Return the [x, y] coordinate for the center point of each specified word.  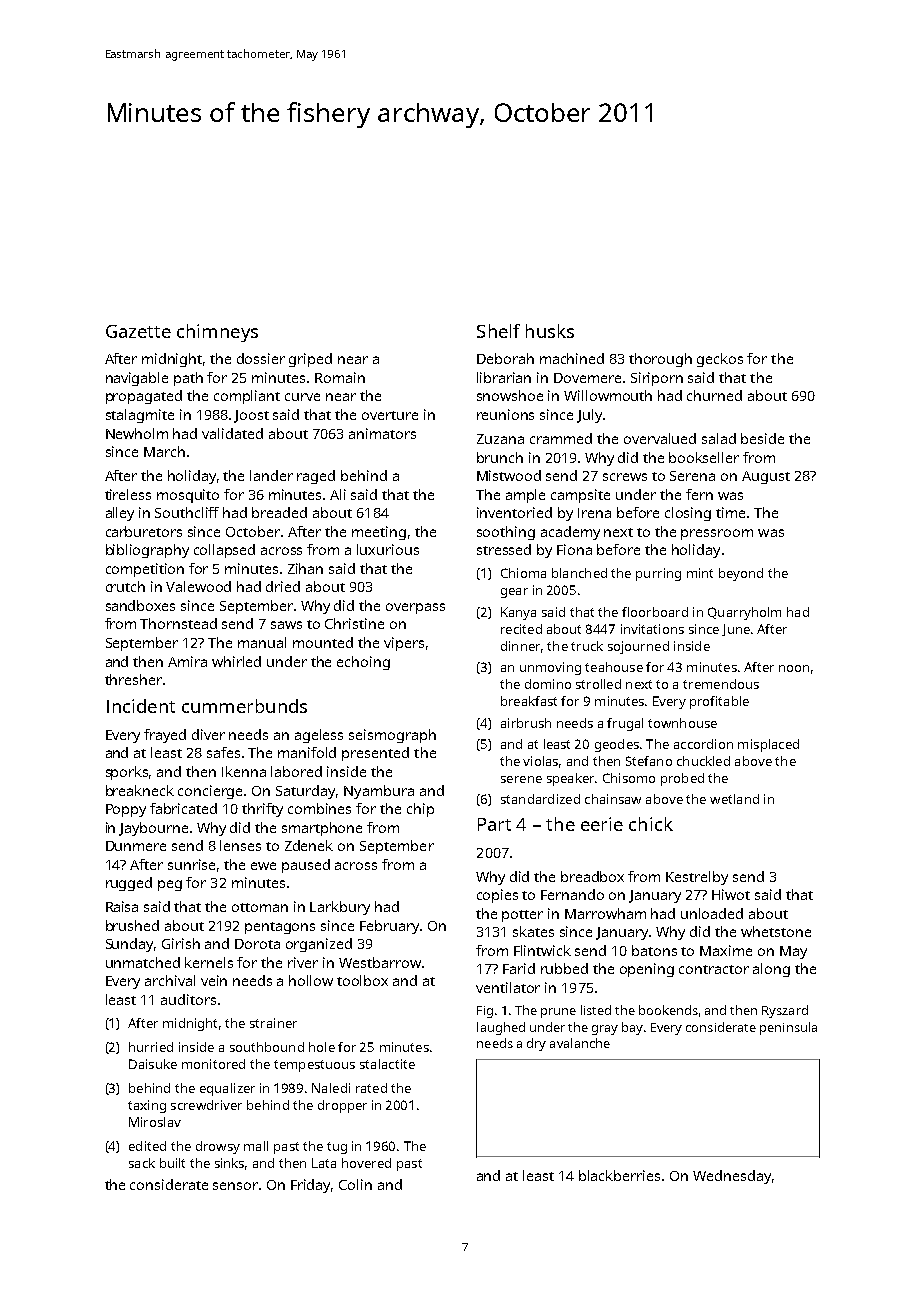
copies [497, 896]
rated [371, 1088]
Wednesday [732, 1177]
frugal [625, 724]
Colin [355, 1184]
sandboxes [140, 605]
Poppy [126, 810]
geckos [720, 360]
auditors [188, 999]
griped [310, 360]
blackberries [619, 1175]
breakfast [529, 701]
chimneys [217, 333]
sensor [235, 1186]
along [771, 970]
